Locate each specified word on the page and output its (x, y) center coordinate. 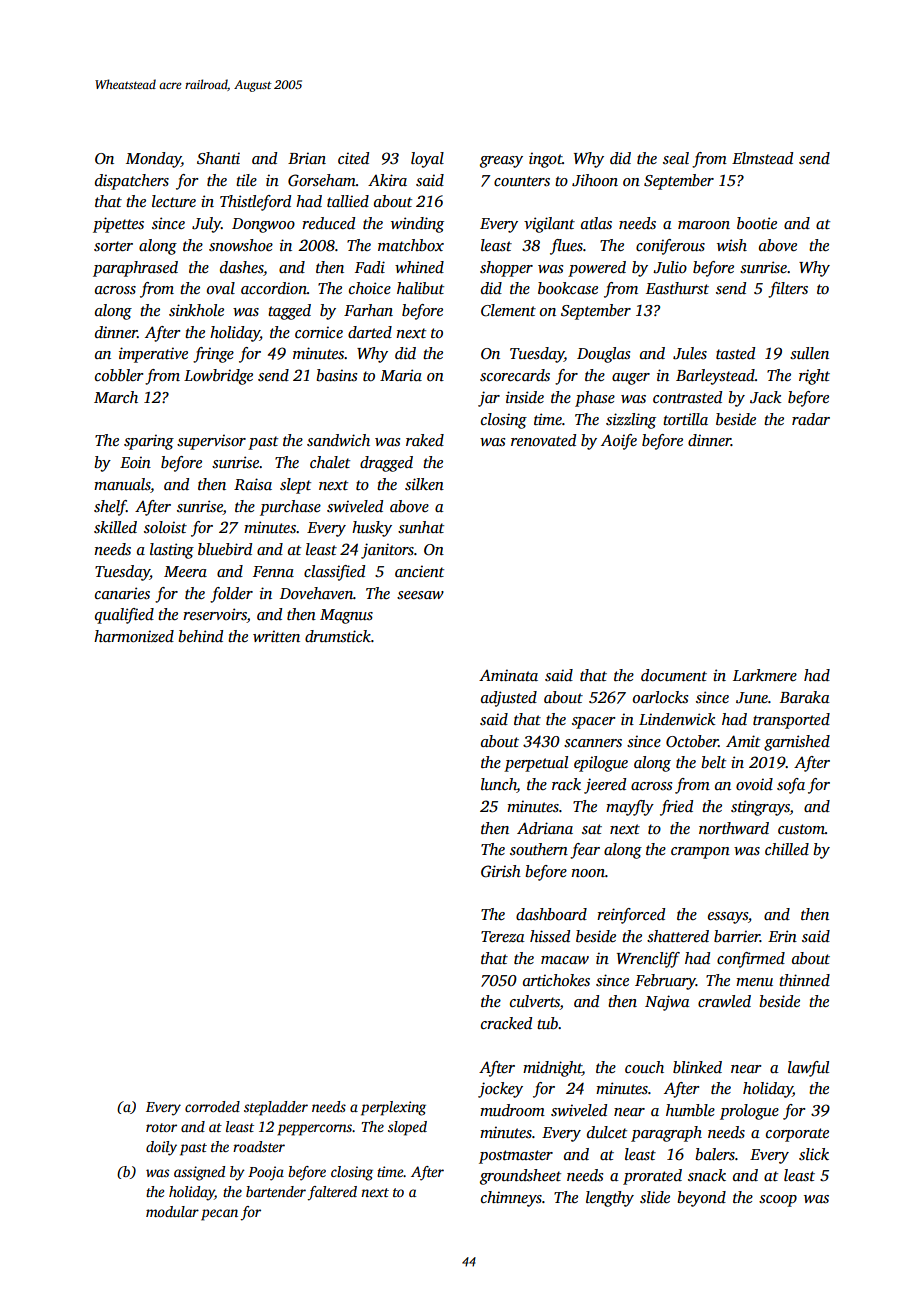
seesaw (420, 595)
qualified (124, 616)
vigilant (549, 225)
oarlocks (660, 697)
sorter (113, 246)
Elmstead (762, 158)
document (674, 675)
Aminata (508, 675)
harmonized (134, 636)
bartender (276, 1191)
